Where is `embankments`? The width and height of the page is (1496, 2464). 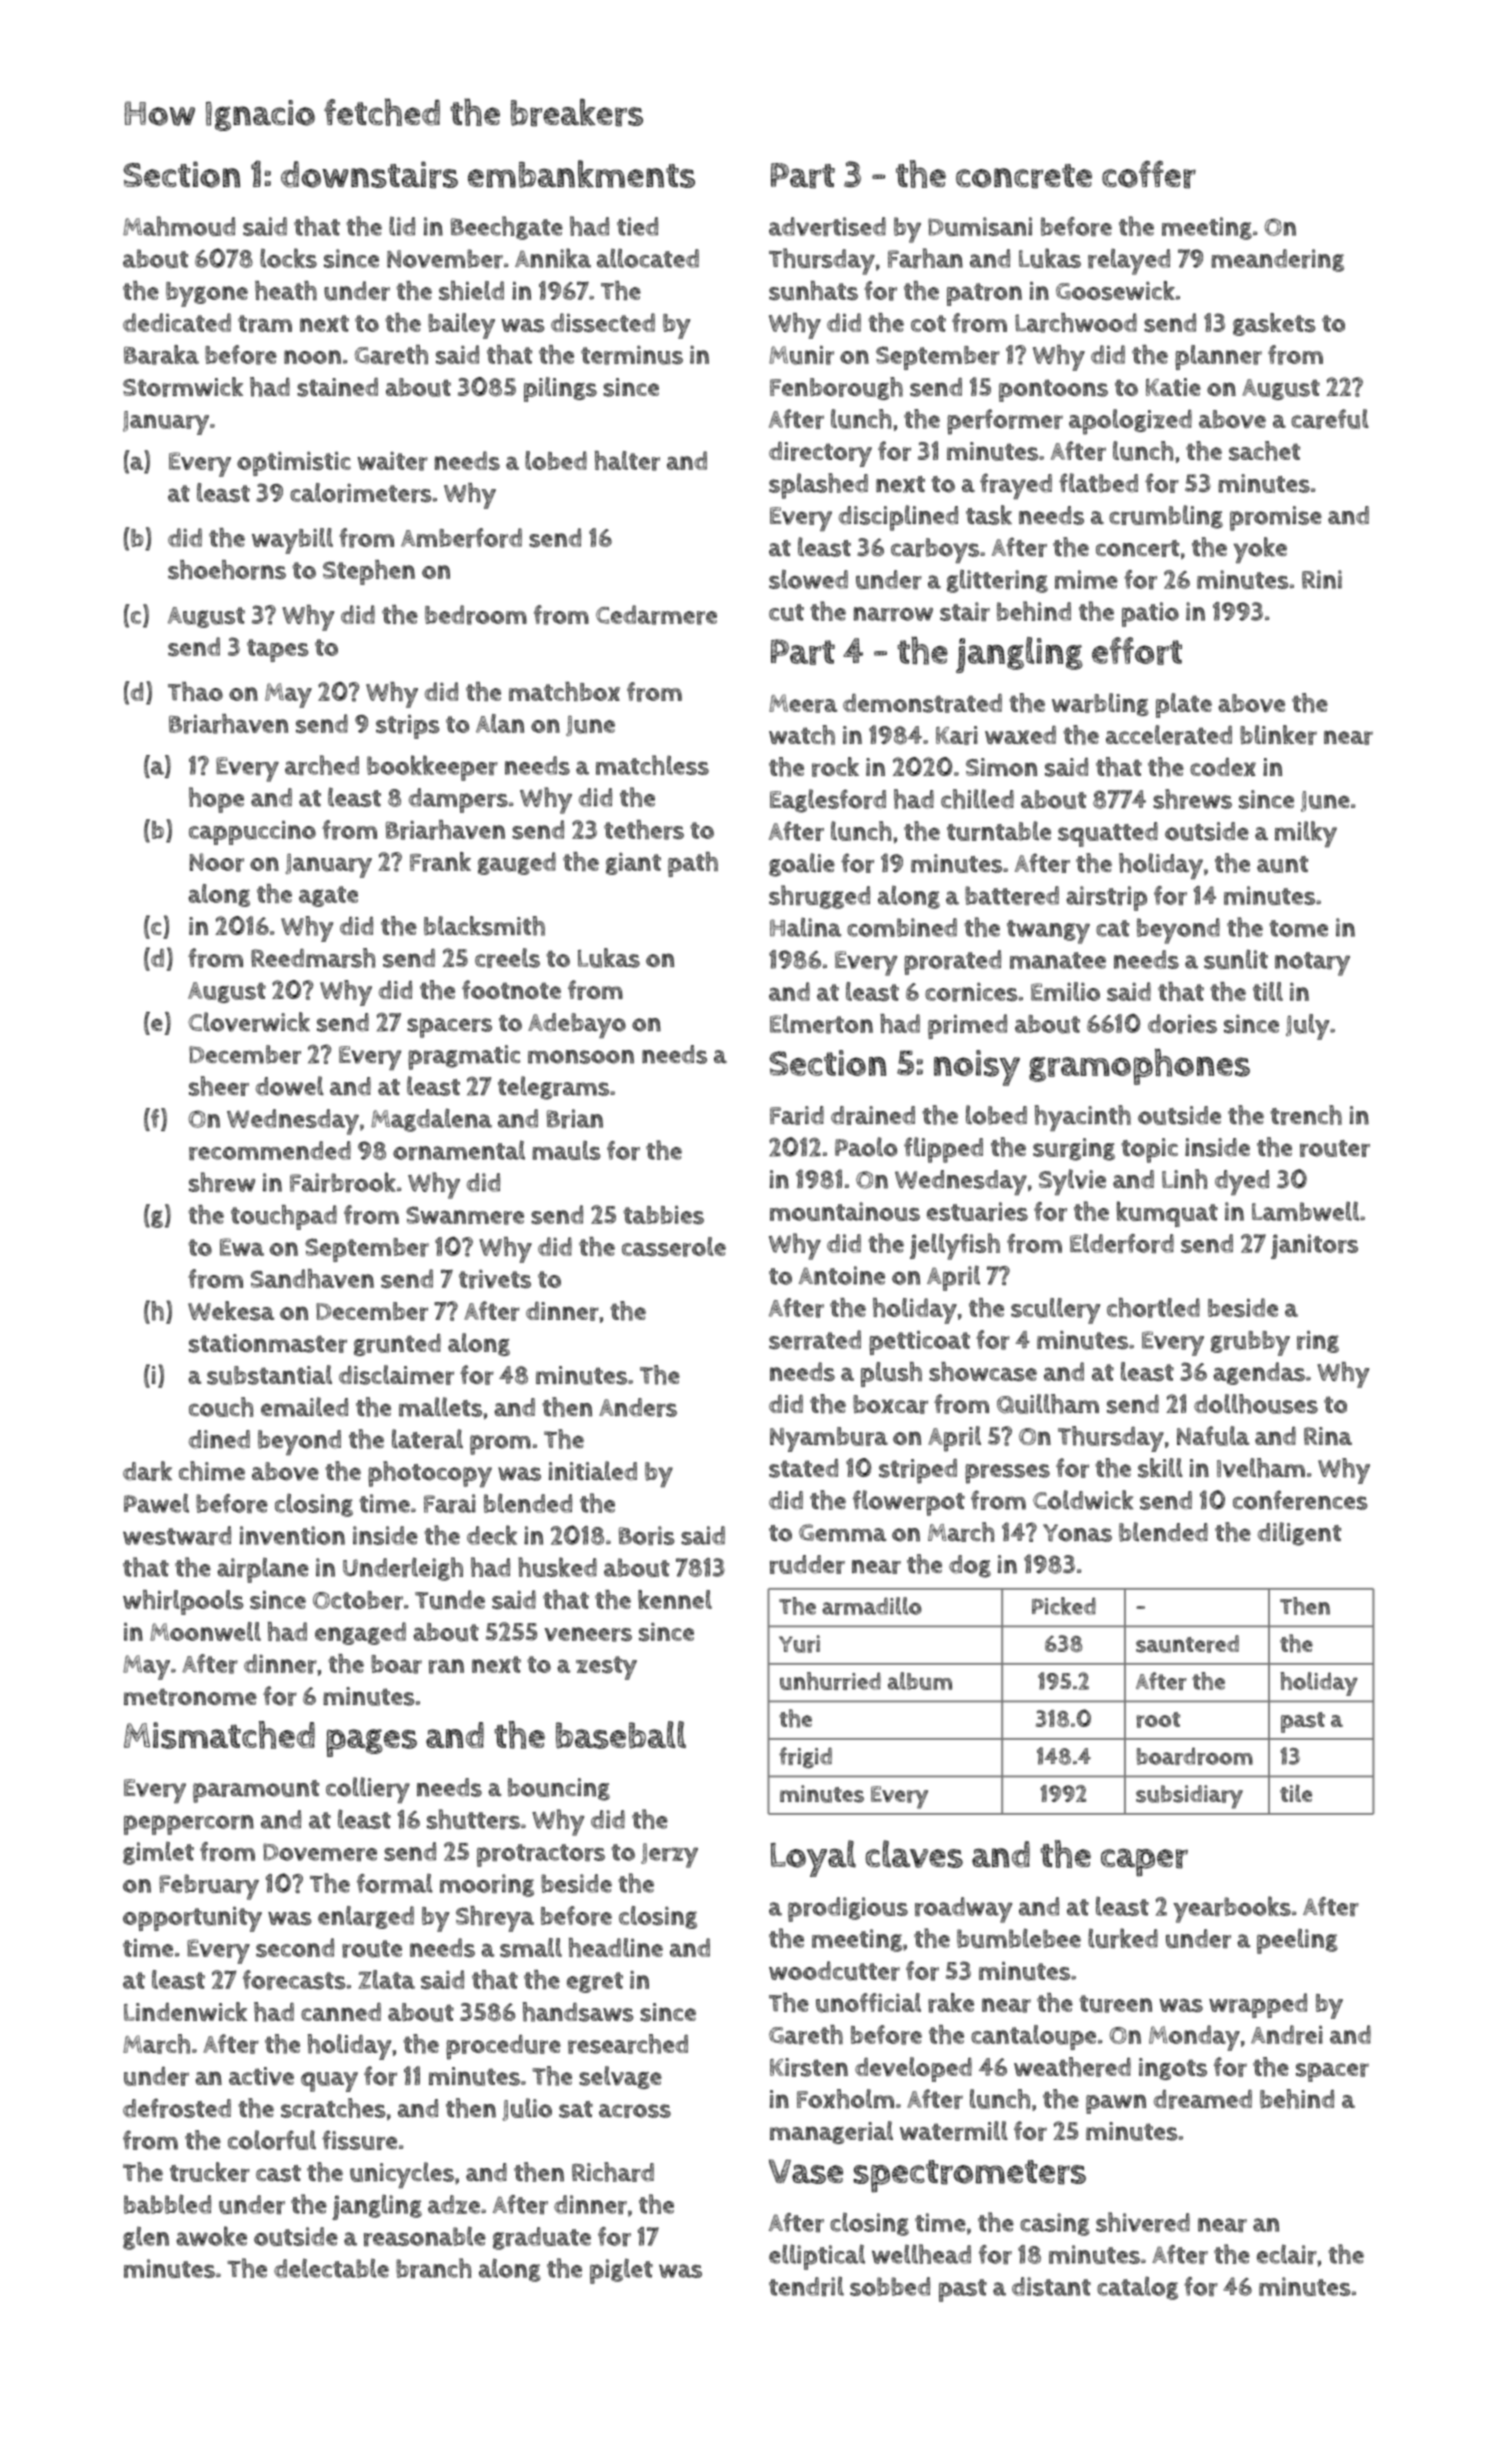
embankments is located at coordinates (581, 174).
